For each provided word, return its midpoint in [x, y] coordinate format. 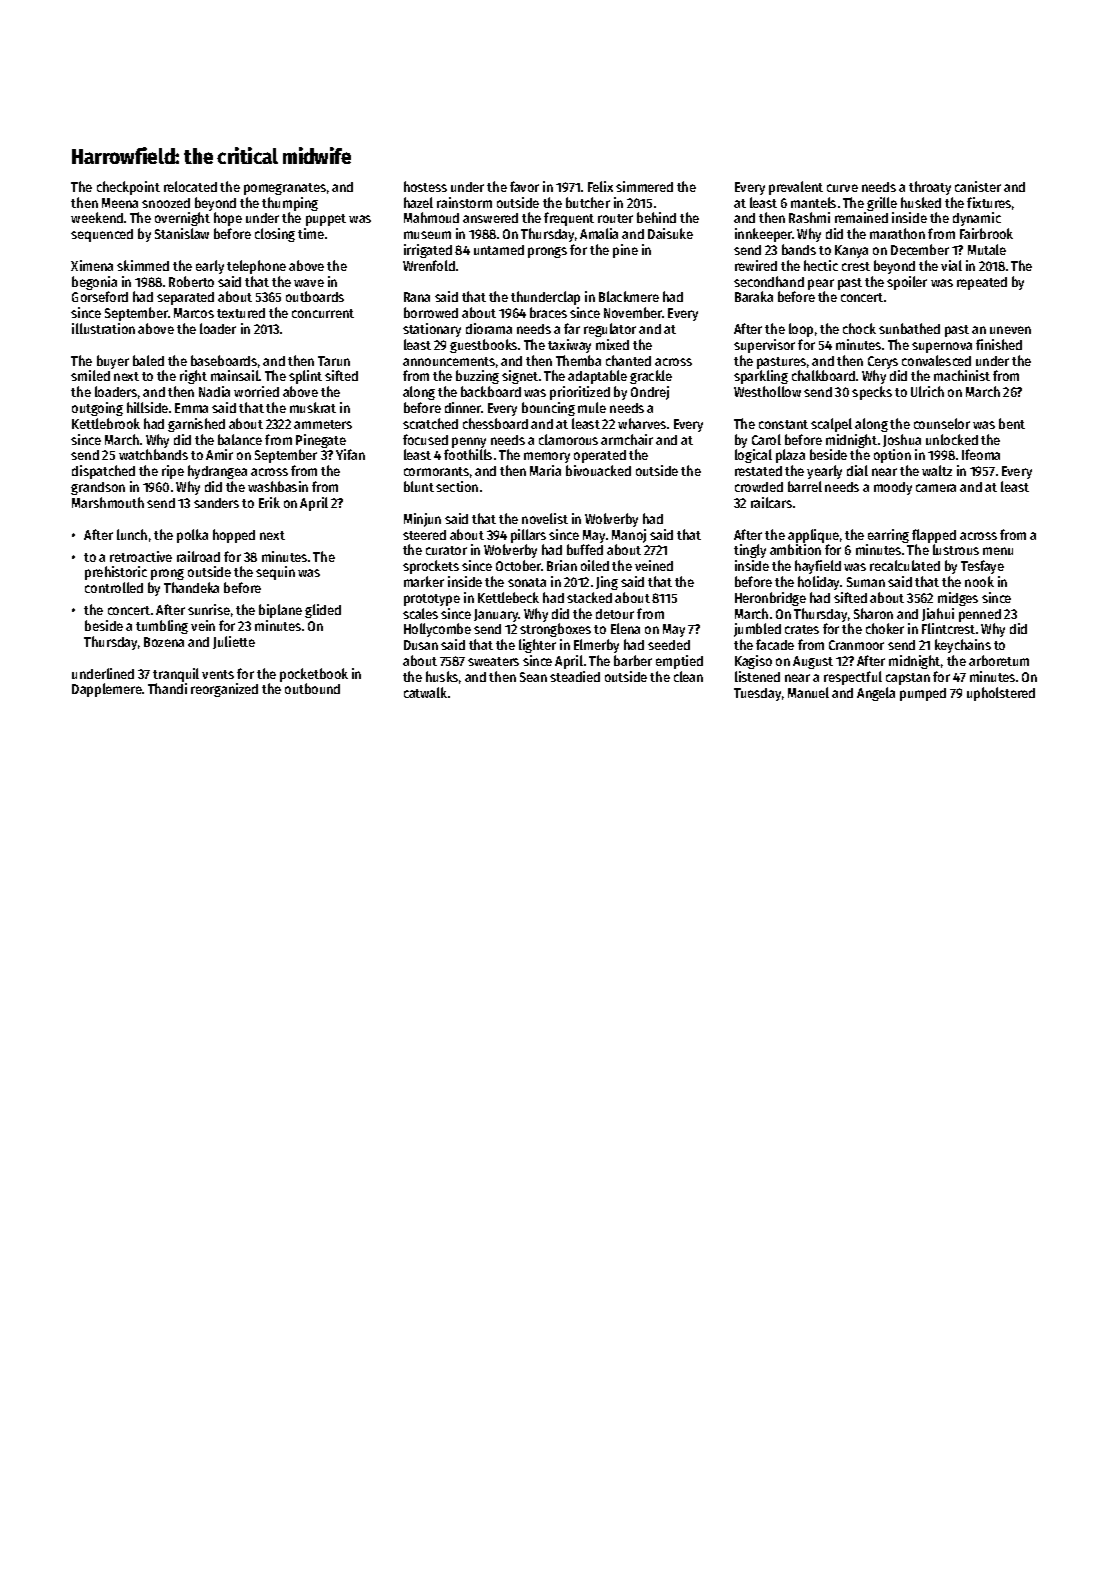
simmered [644, 186]
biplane [280, 611]
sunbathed [909, 328]
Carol [766, 439]
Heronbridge [770, 599]
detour [615, 614]
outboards [315, 296]
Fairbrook [986, 233]
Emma [191, 408]
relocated [190, 186]
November [633, 312]
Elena [625, 628]
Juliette [234, 642]
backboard [491, 391]
